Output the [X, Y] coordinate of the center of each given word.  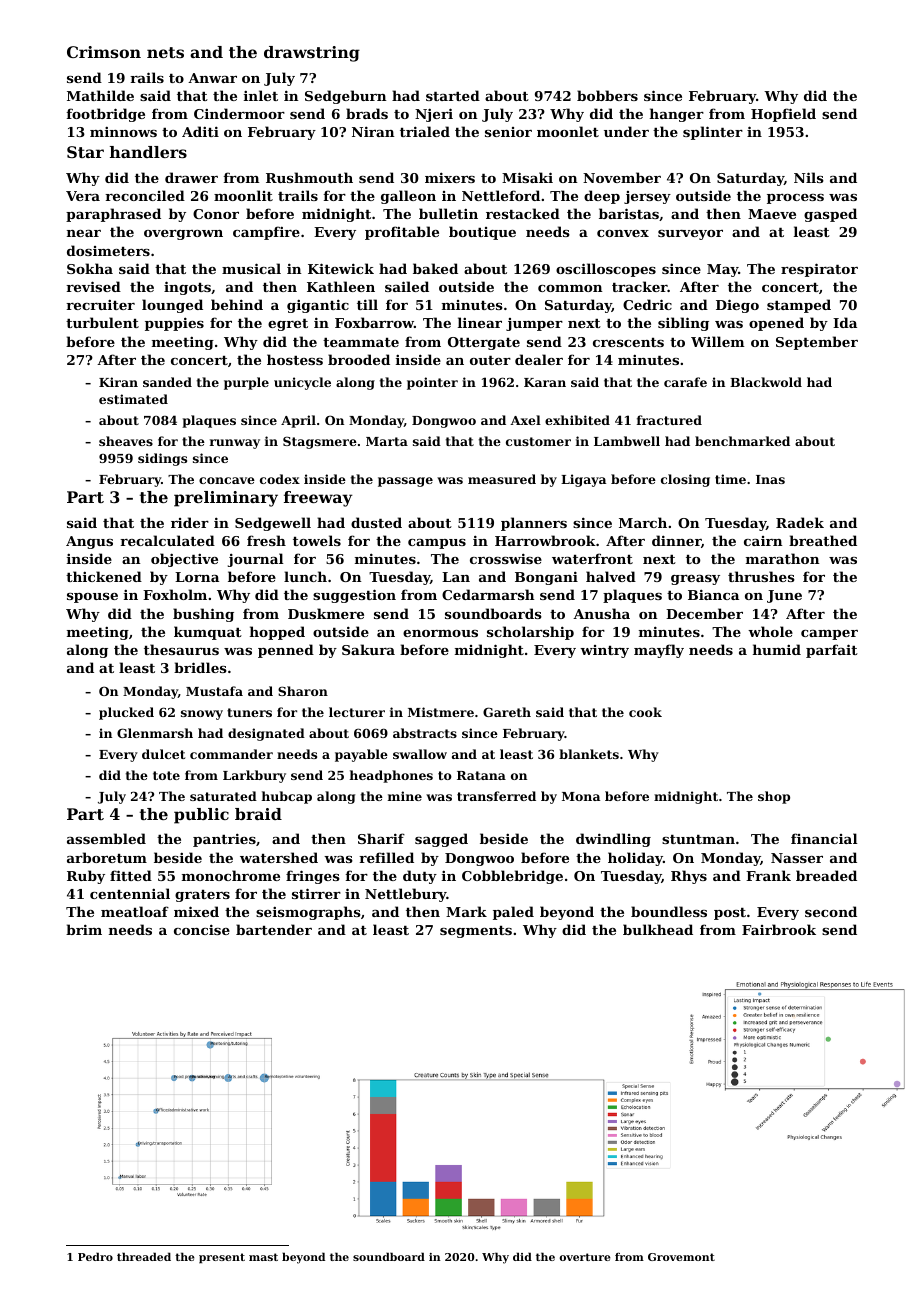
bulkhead [658, 929]
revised [93, 286]
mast [263, 1257]
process [795, 199]
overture [585, 1257]
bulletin [448, 213]
